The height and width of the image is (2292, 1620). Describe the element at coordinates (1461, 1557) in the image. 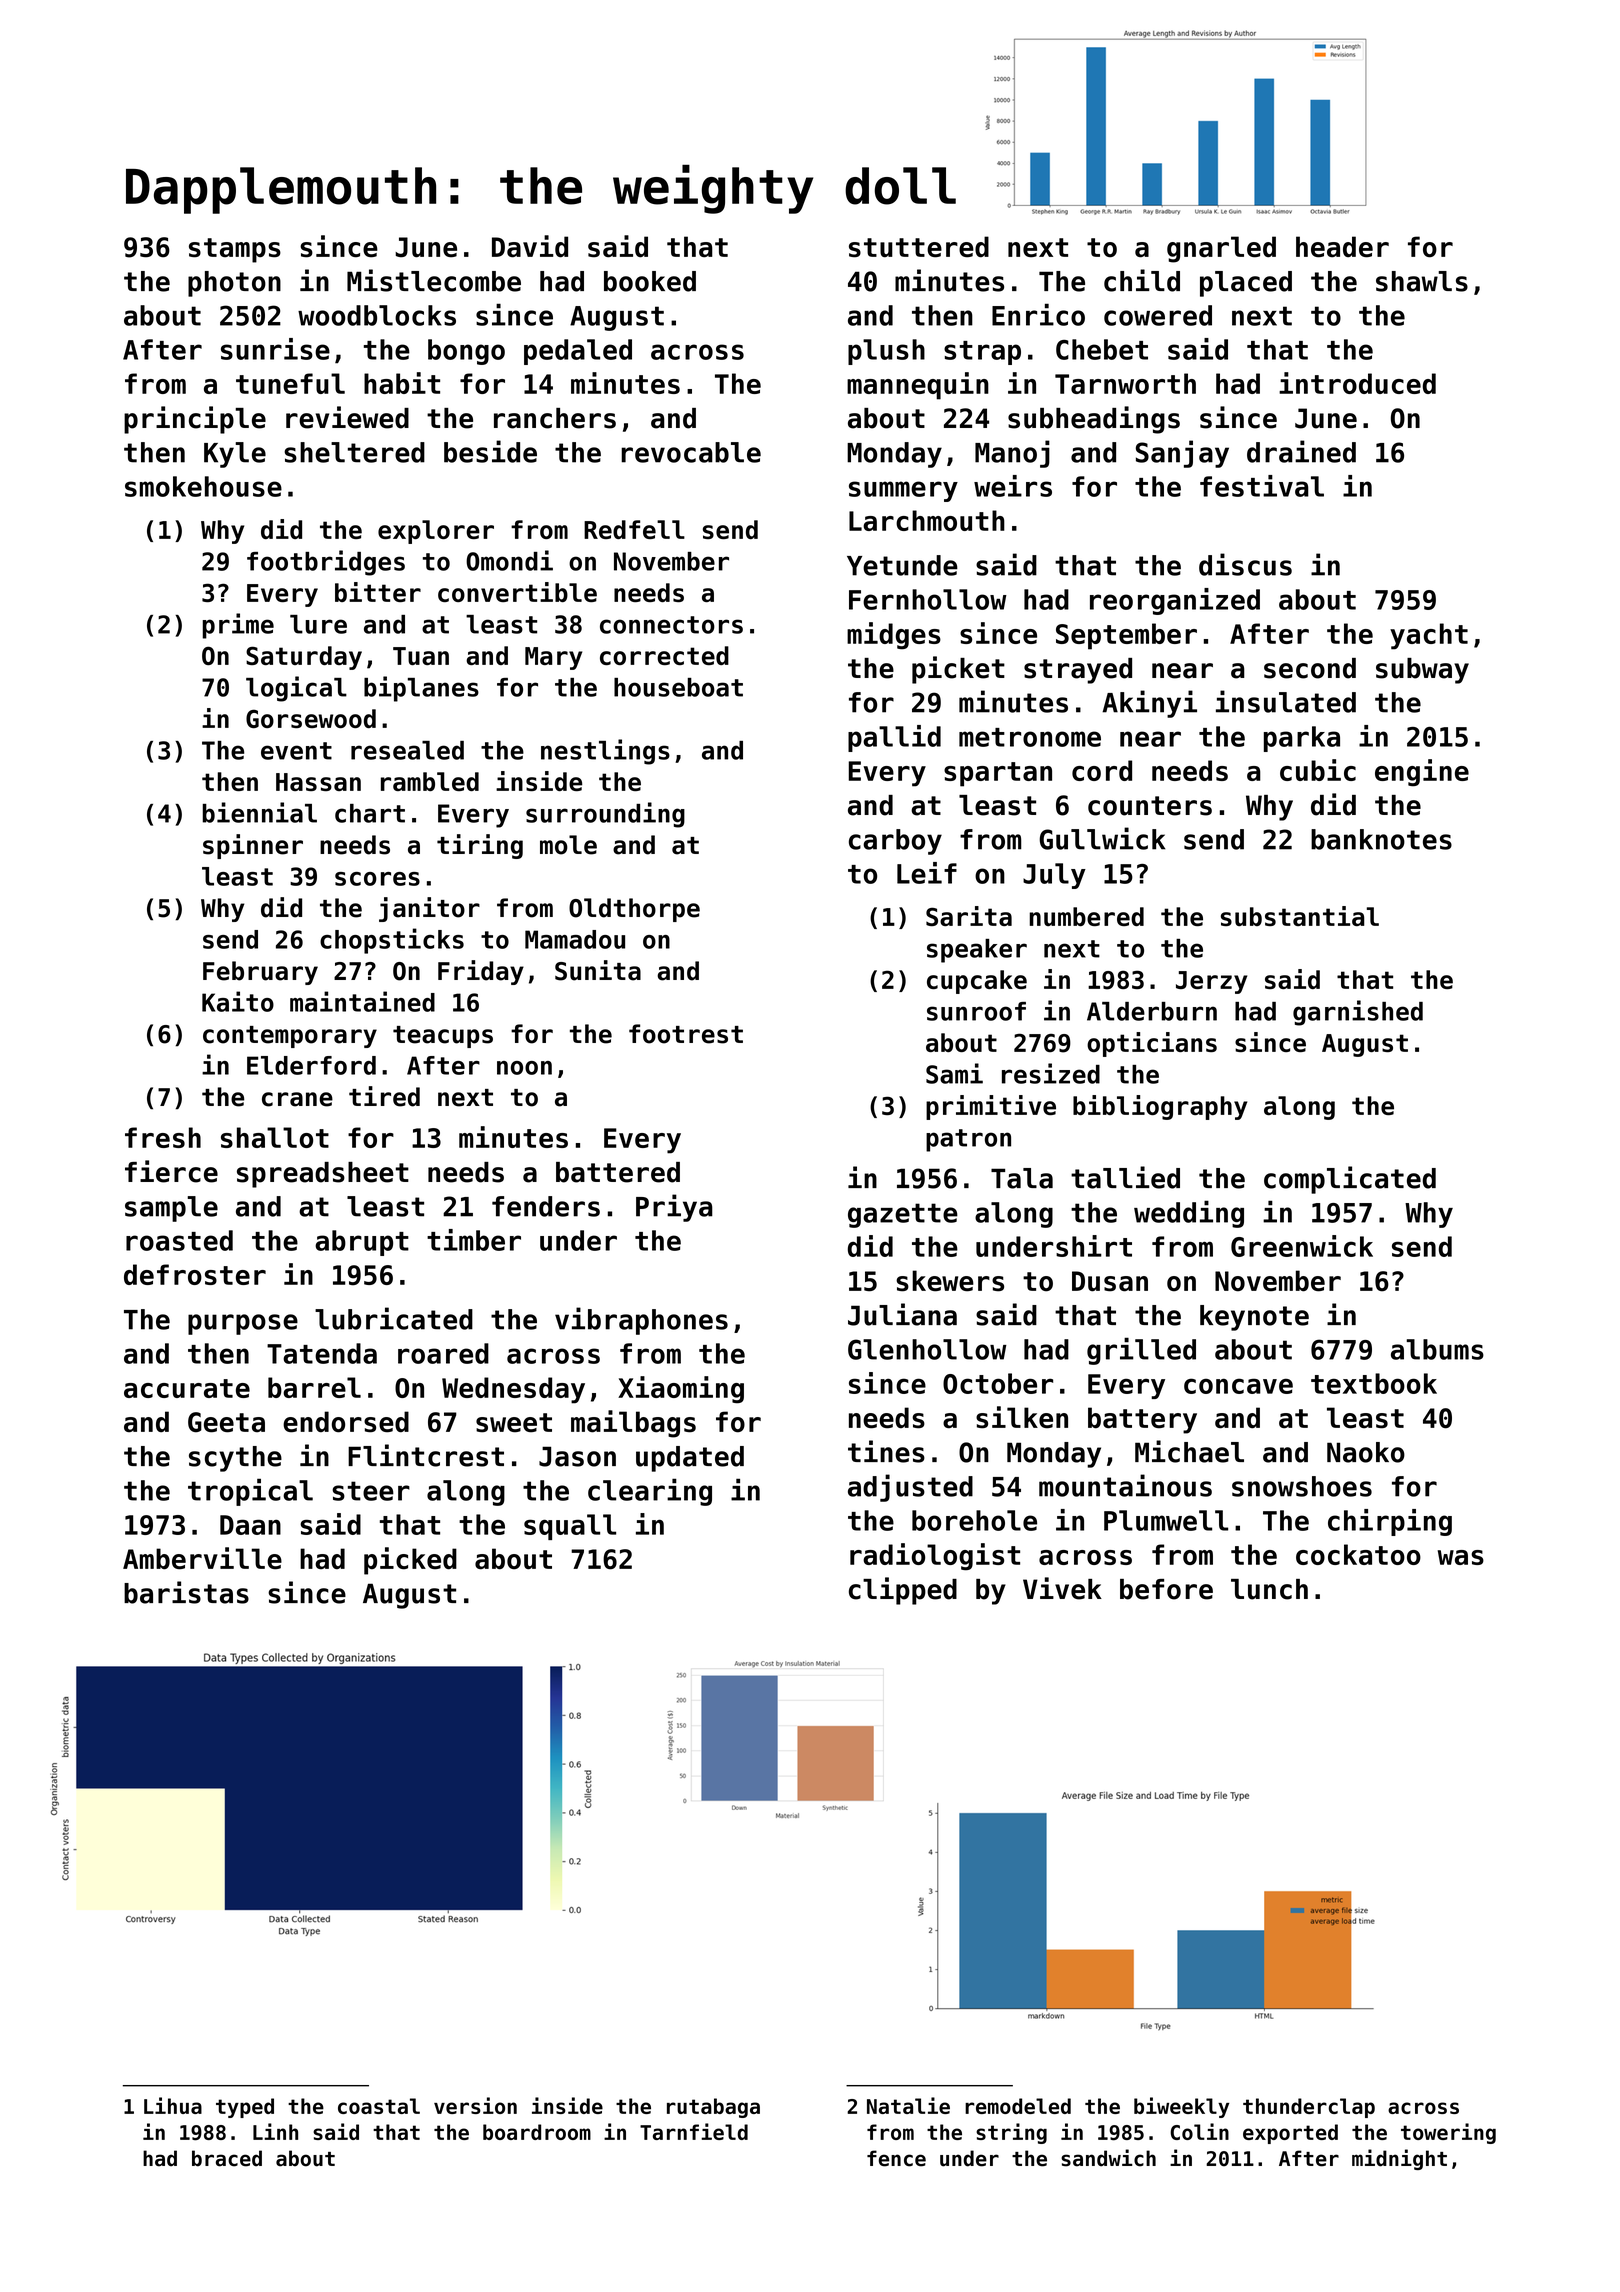

I see `was` at that location.
